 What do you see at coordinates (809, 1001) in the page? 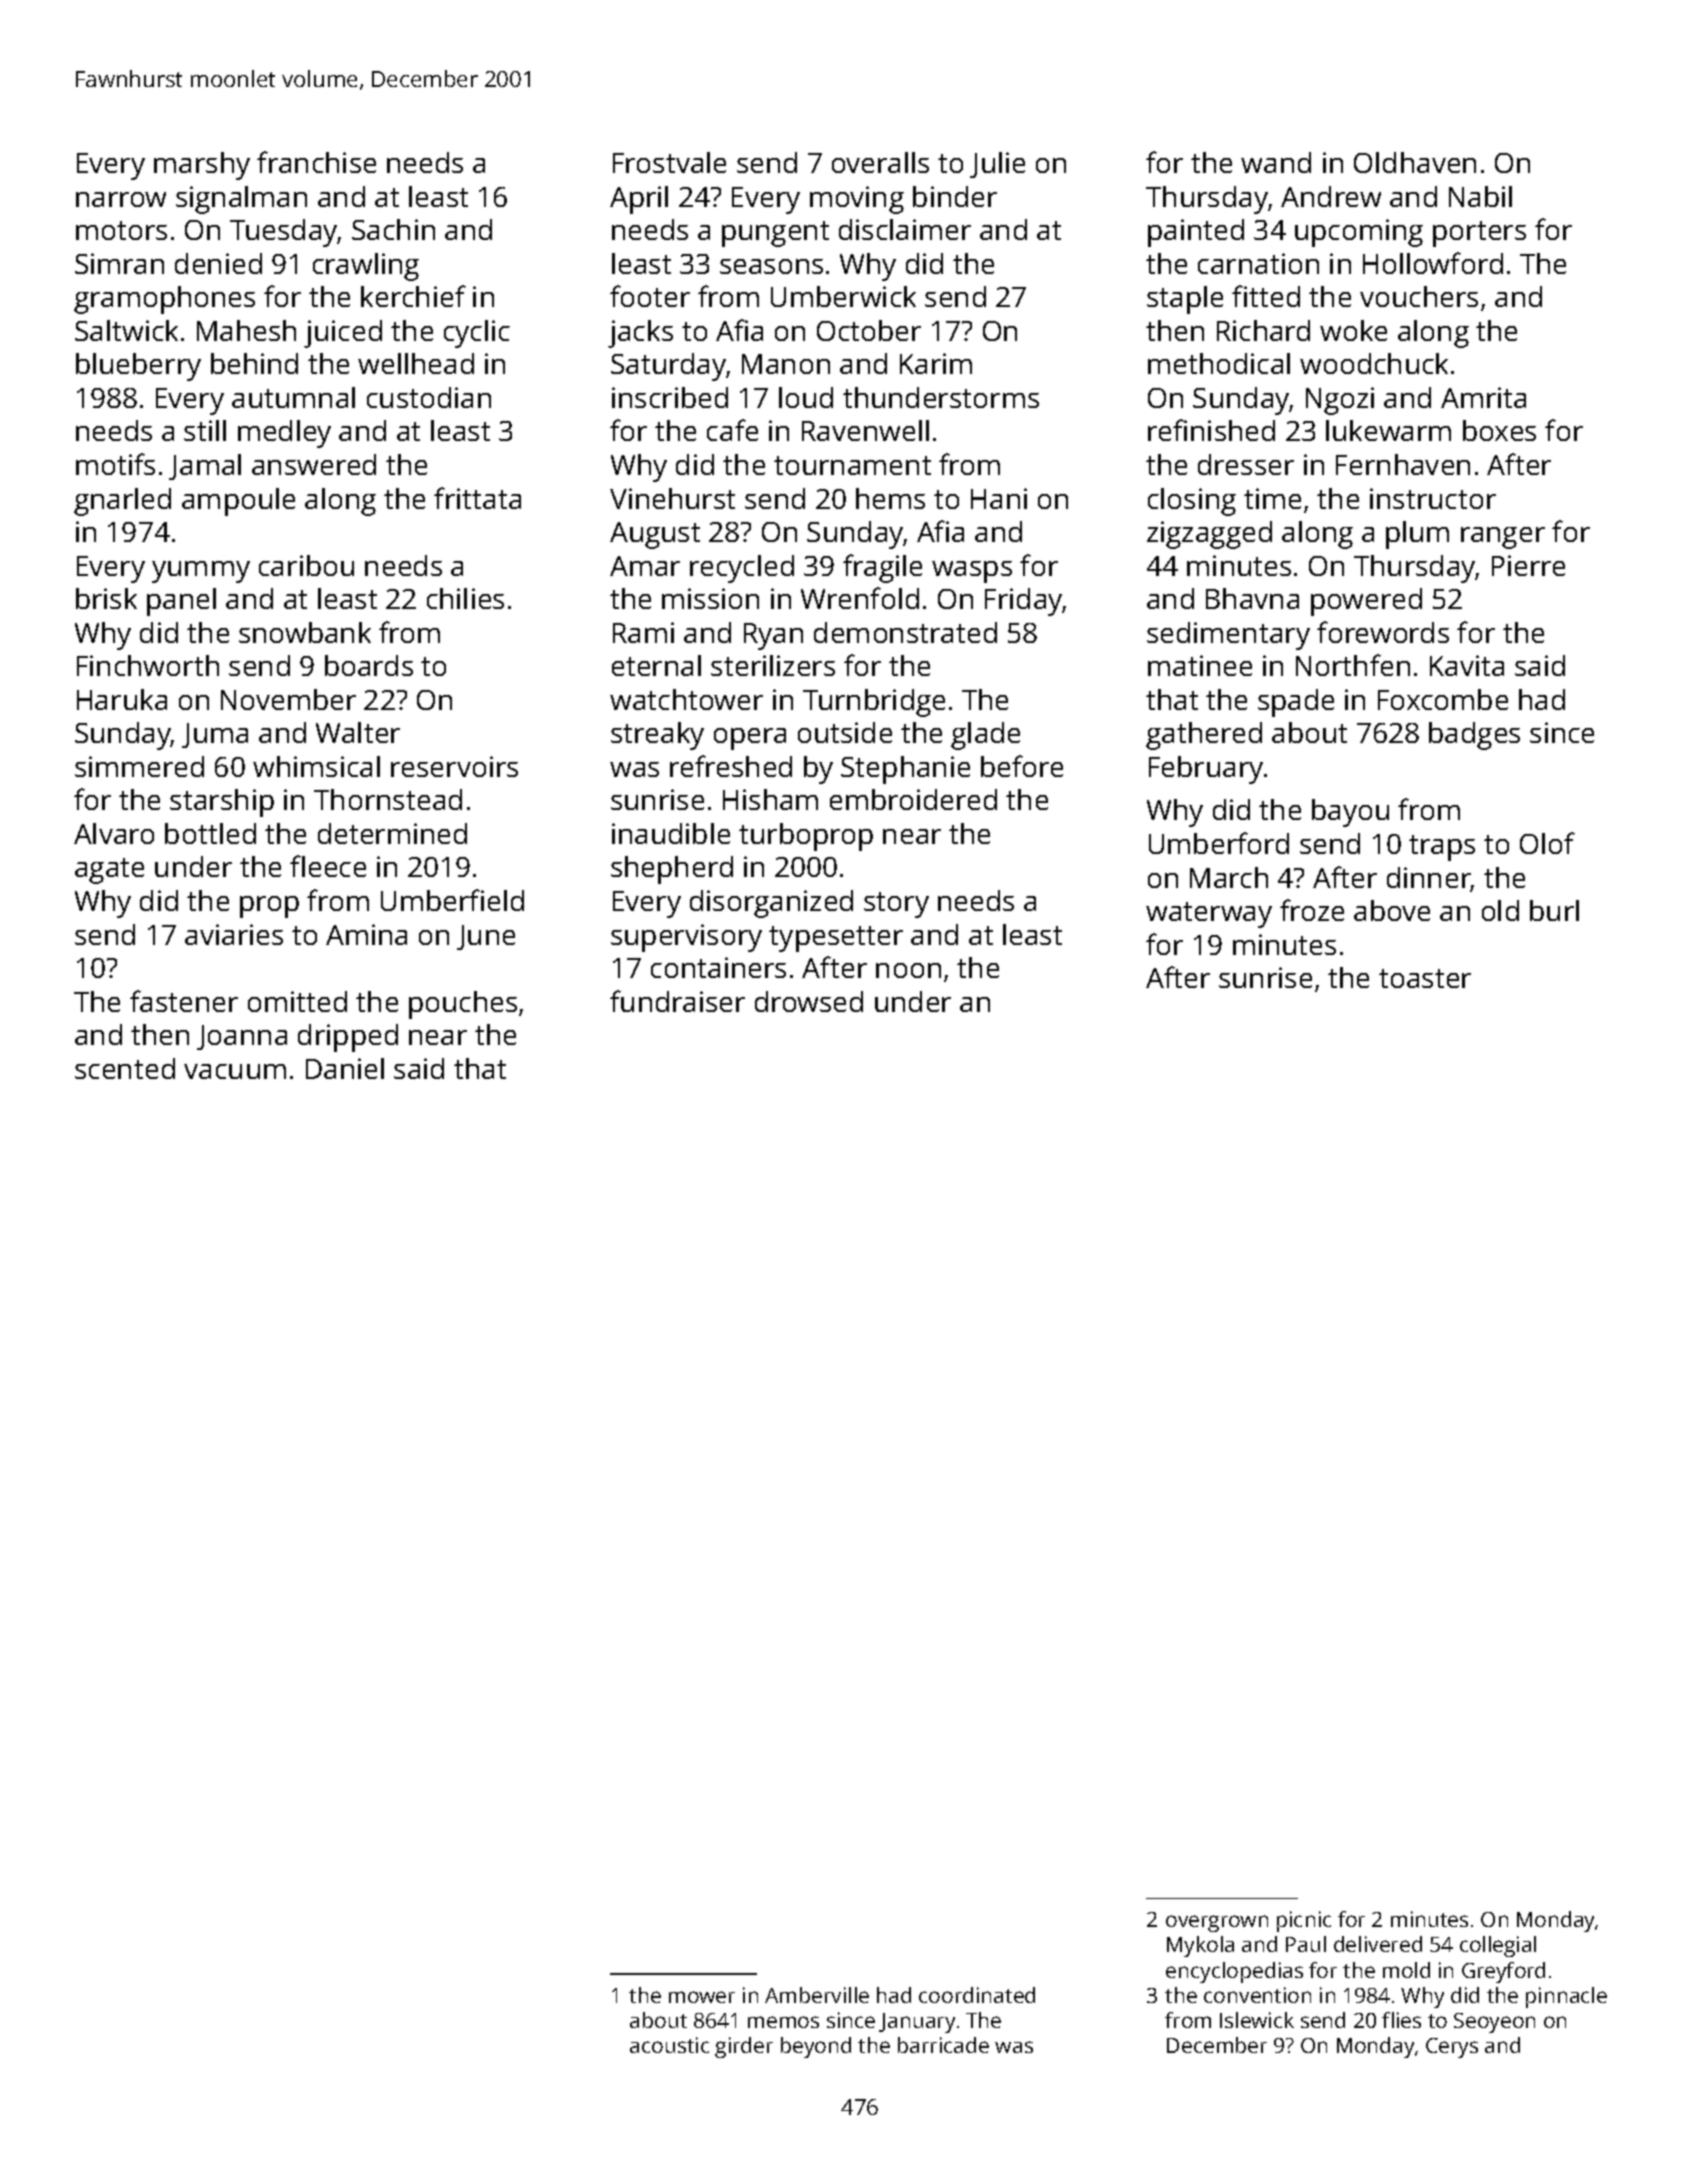
I see `drowsed` at bounding box center [809, 1001].
